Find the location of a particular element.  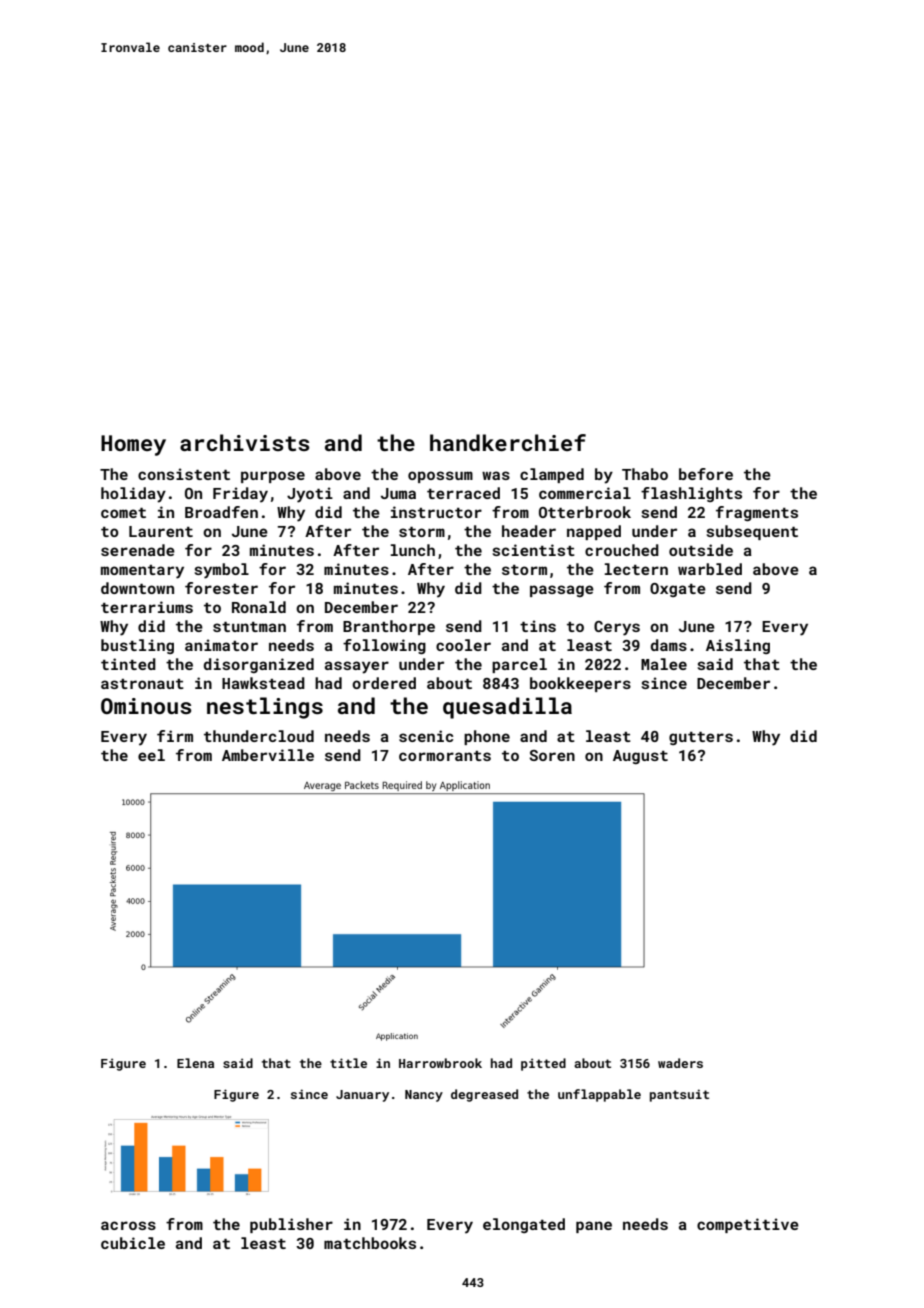

Elena is located at coordinates (195, 1063).
